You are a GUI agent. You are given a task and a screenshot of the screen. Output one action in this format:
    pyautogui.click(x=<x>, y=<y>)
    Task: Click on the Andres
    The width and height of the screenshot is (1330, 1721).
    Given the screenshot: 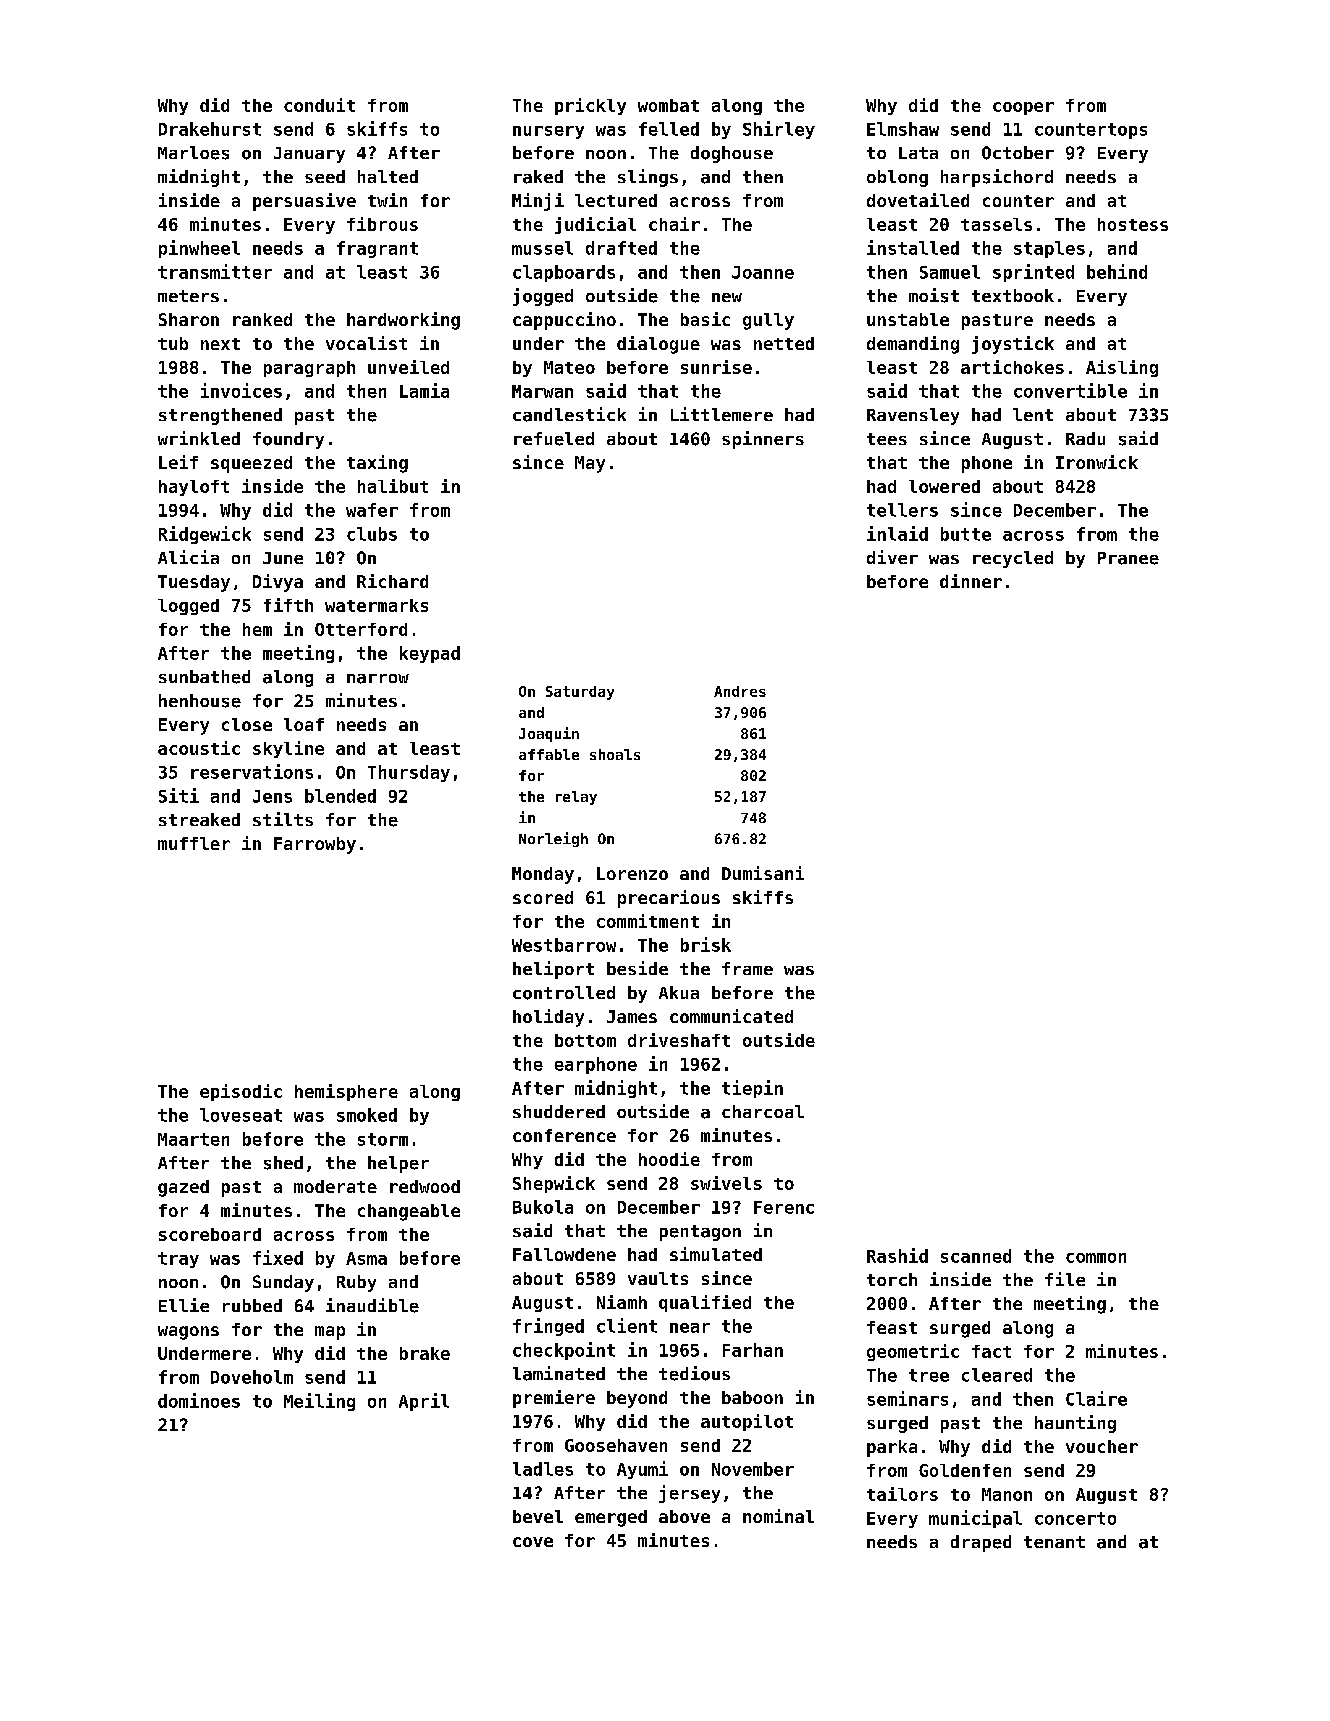 What is the action you would take?
    pyautogui.click(x=740, y=691)
